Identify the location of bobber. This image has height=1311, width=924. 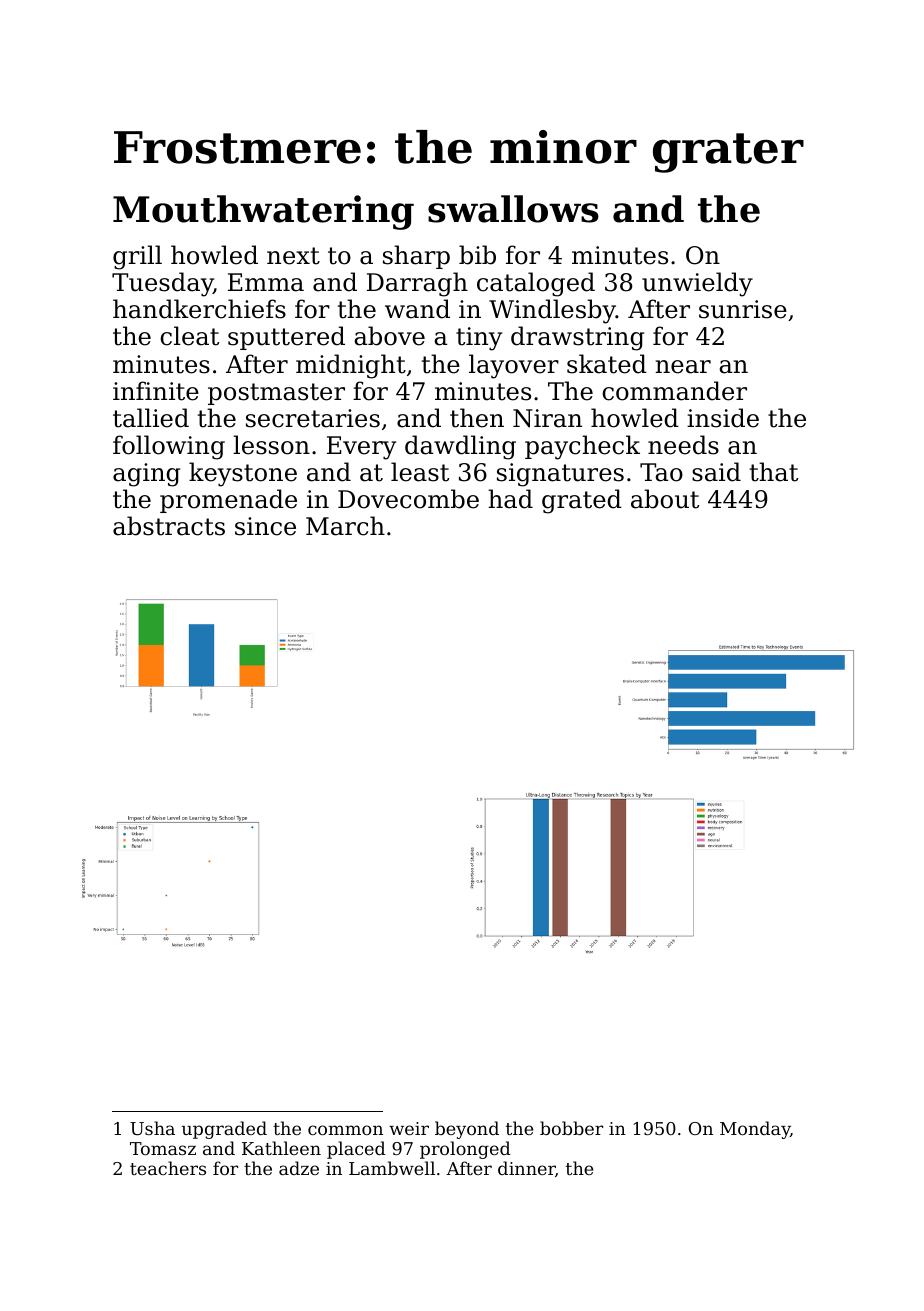
(571, 1128).
